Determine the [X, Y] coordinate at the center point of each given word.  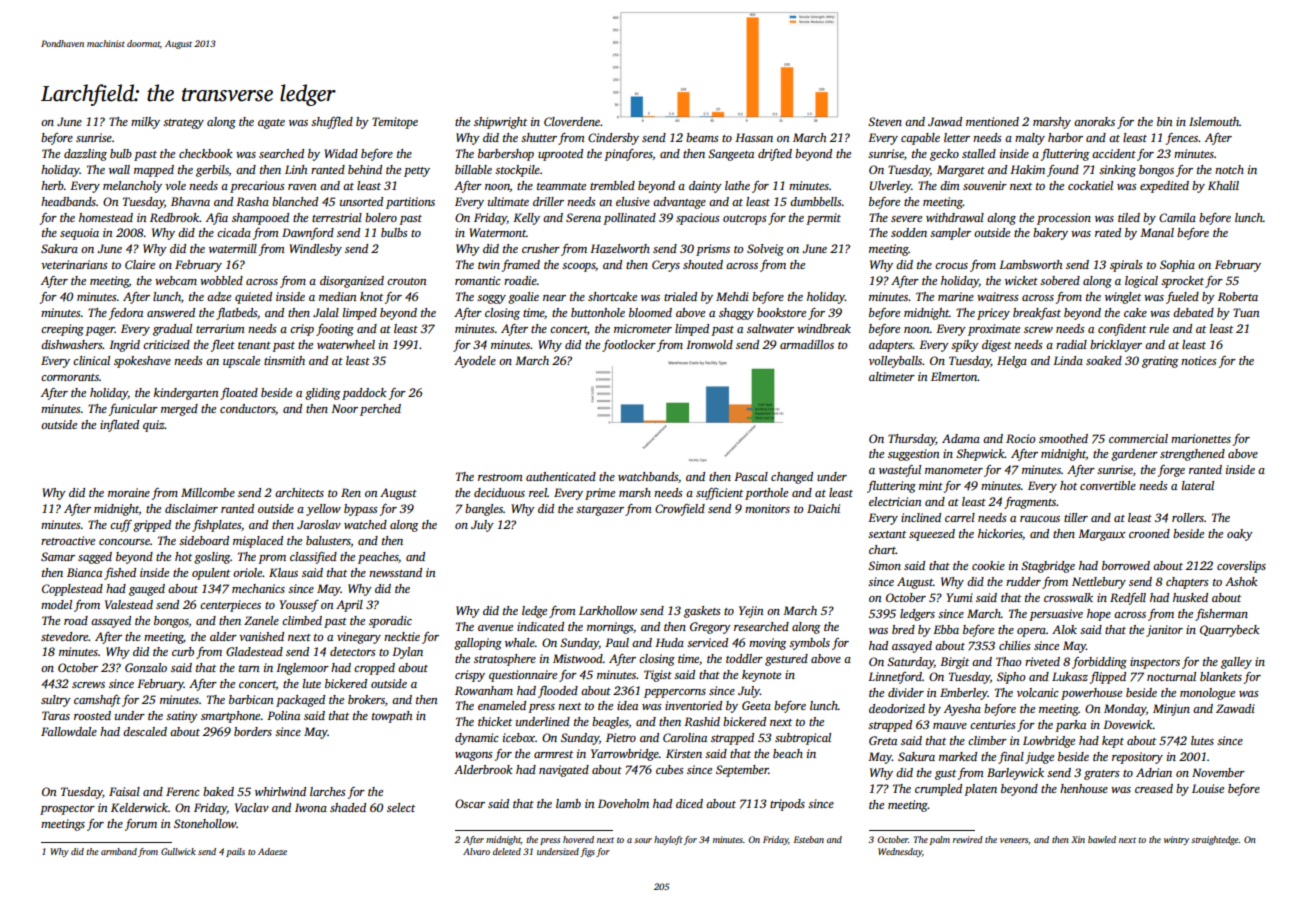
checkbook [206, 153]
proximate [994, 330]
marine [956, 296]
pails [235, 852]
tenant [254, 345]
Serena [583, 217]
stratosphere [505, 660]
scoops [578, 267]
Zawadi [1235, 708]
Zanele [261, 620]
